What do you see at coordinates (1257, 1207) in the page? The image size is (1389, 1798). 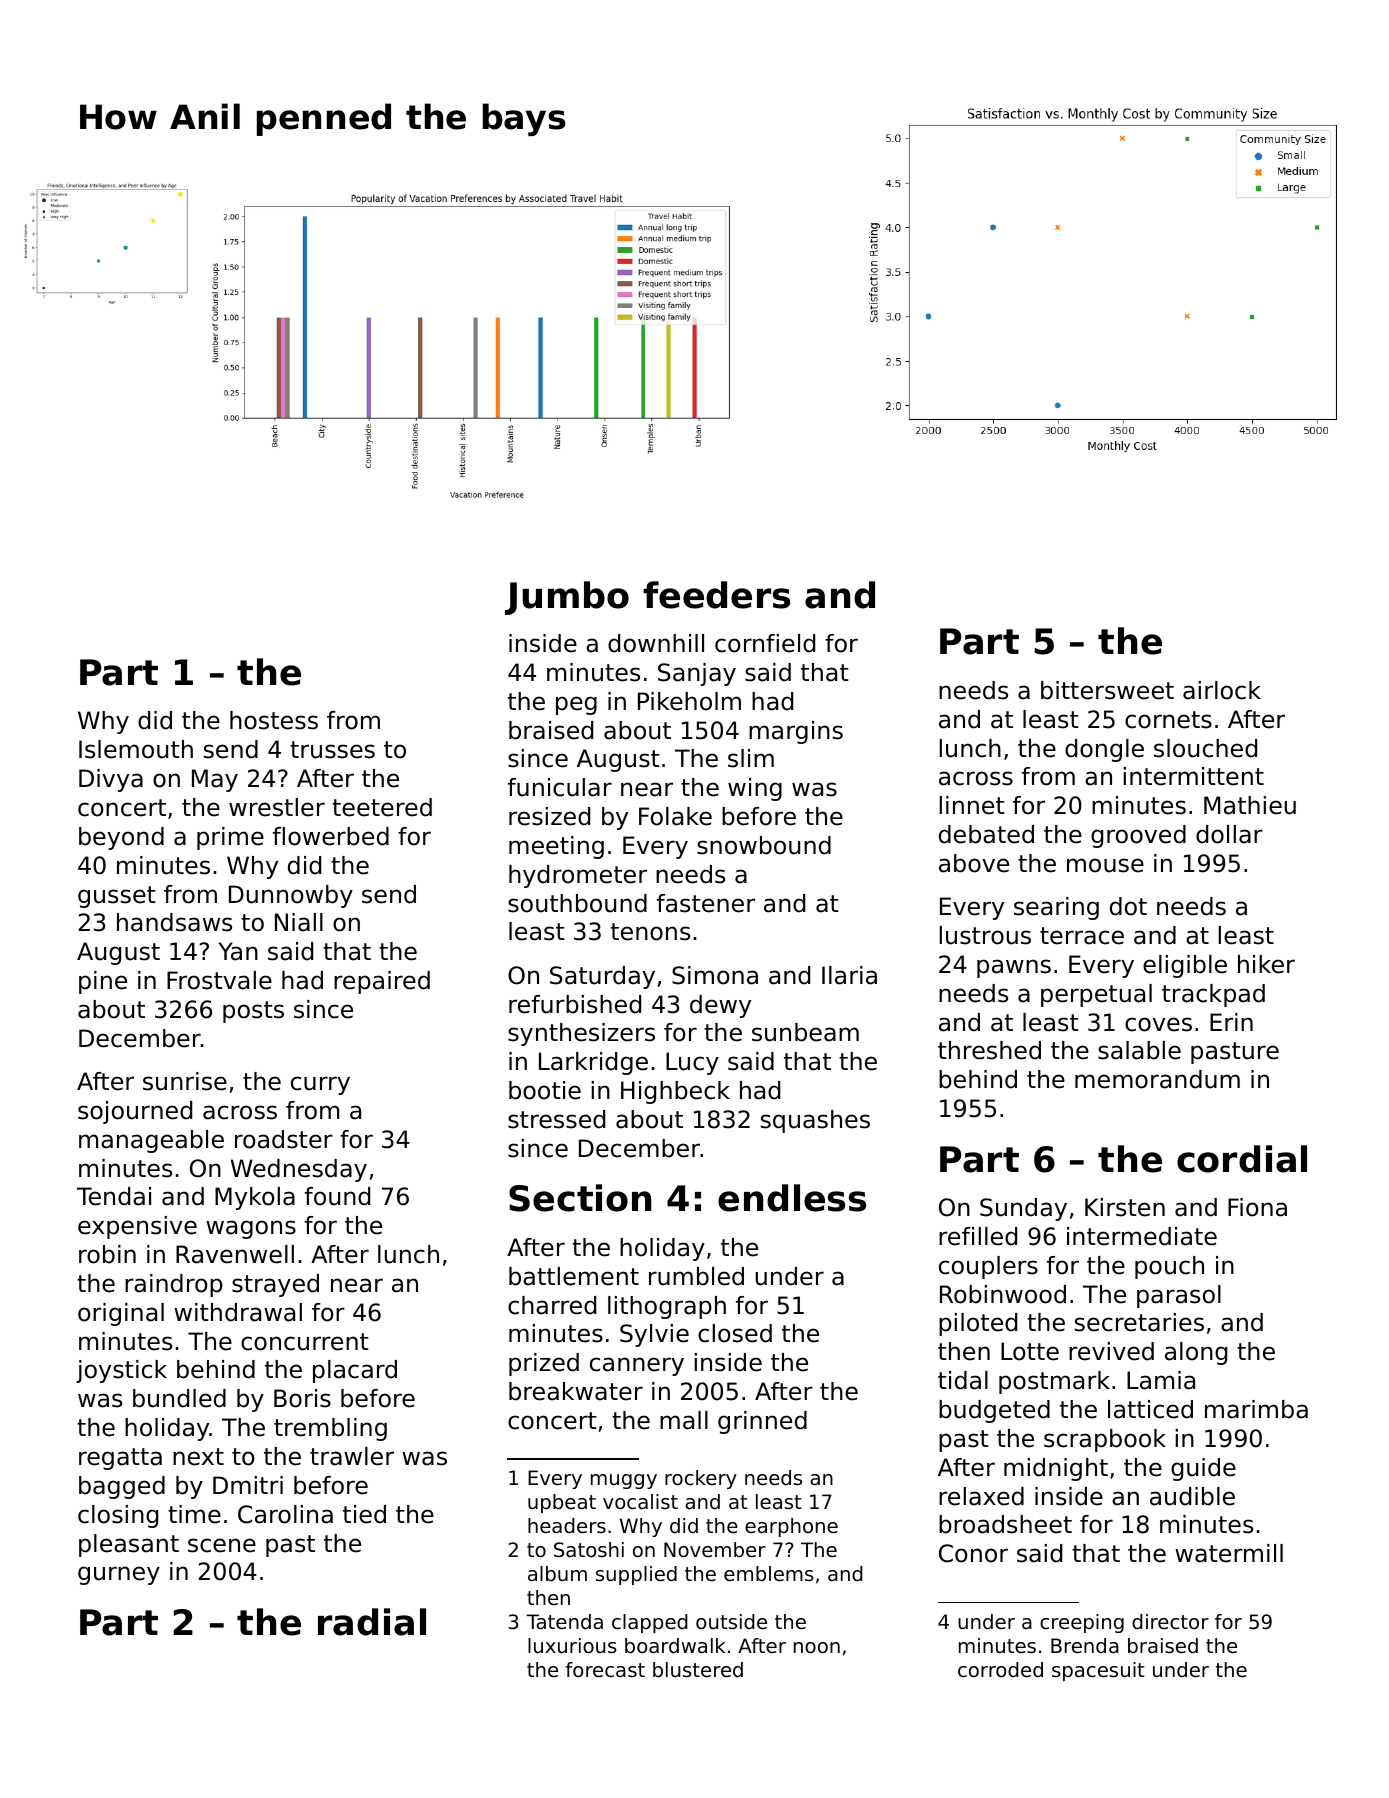 I see `Fiona` at bounding box center [1257, 1207].
